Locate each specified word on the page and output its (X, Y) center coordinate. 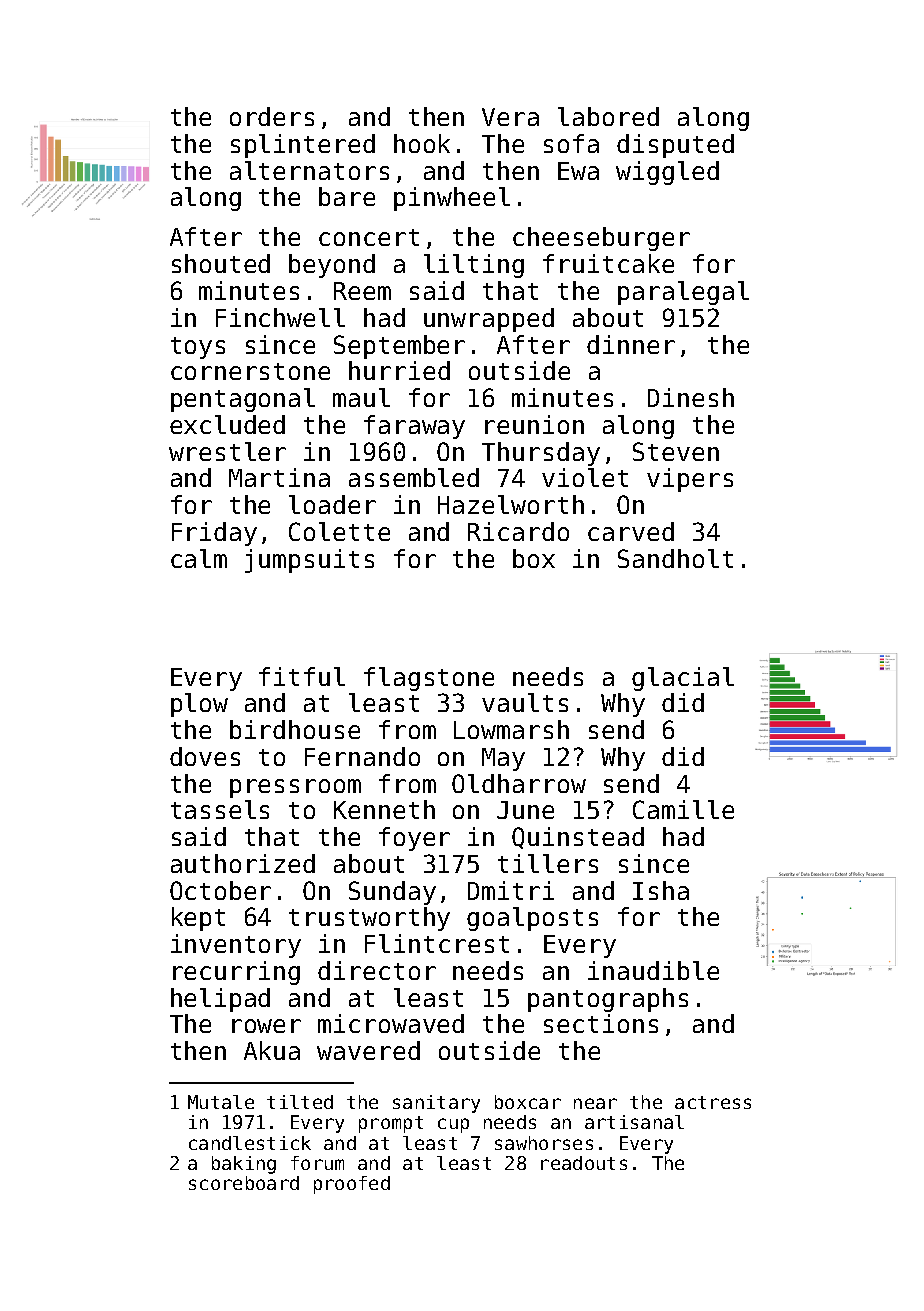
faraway (414, 427)
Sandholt (675, 558)
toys (198, 348)
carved (631, 531)
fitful (302, 676)
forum (317, 1163)
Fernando (362, 756)
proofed (352, 1185)
